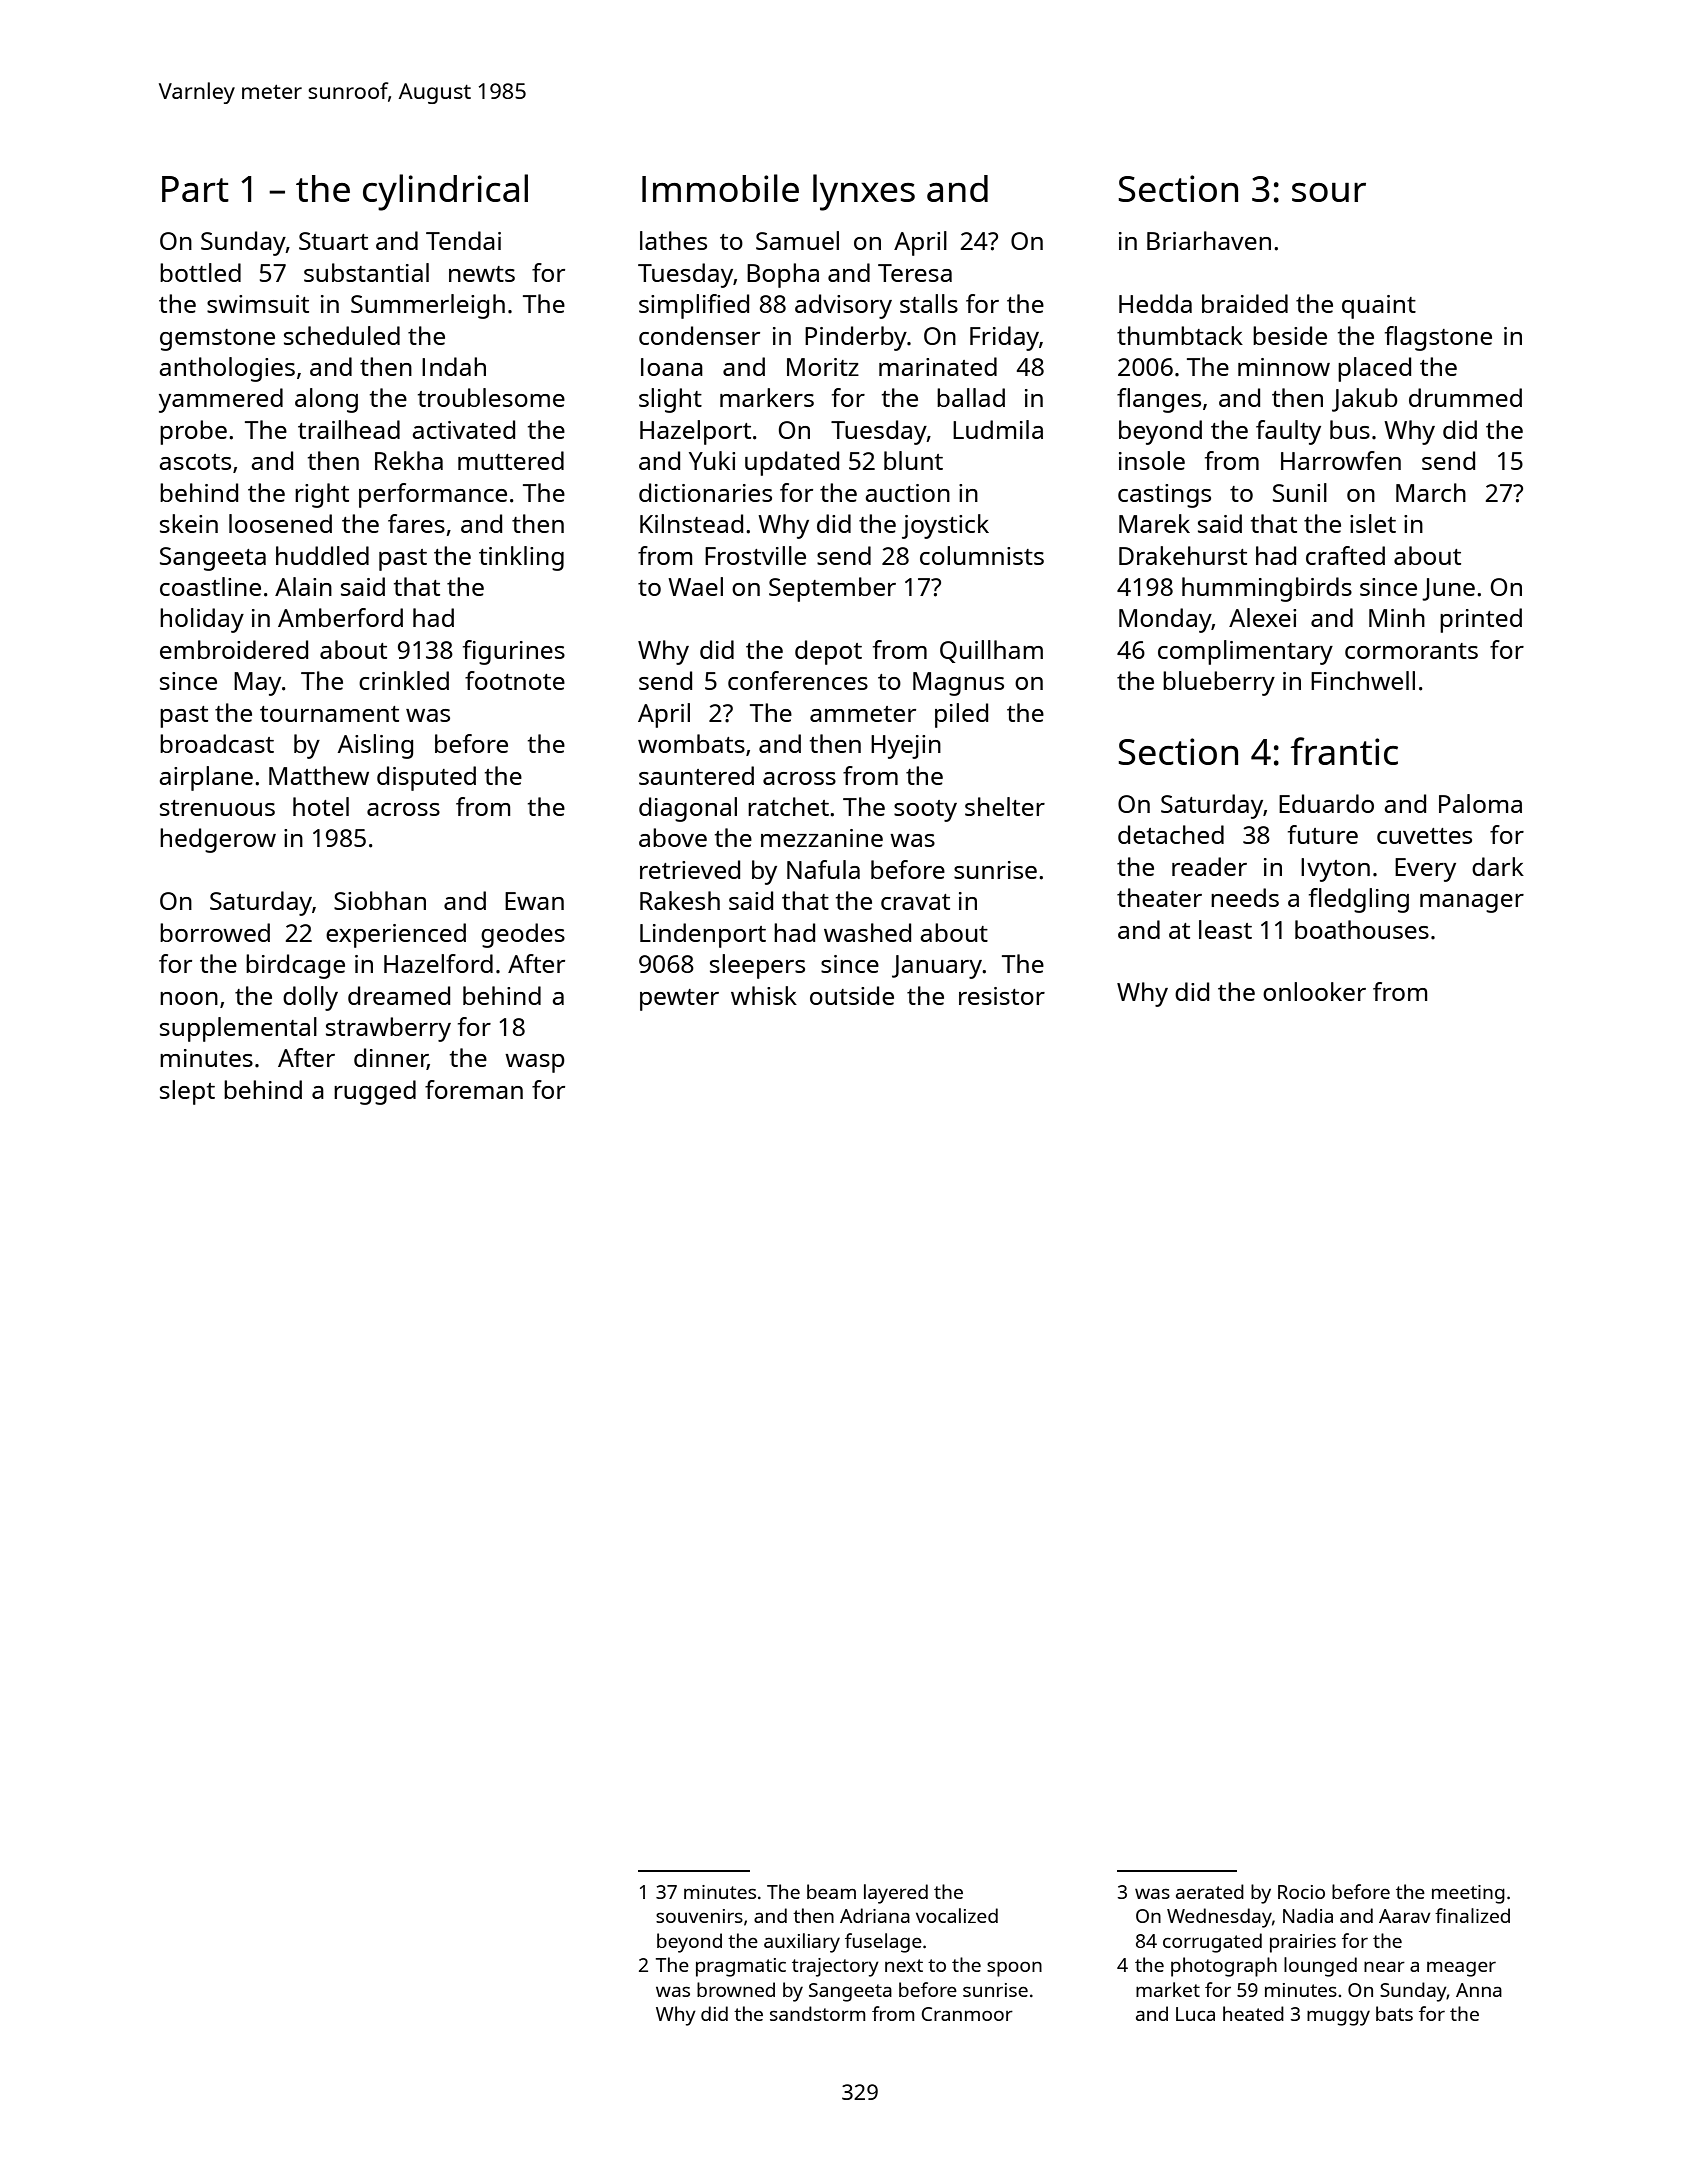 Image resolution: width=1683 pixels, height=2178 pixels. What do you see at coordinates (217, 340) in the screenshot?
I see `gemstone` at bounding box center [217, 340].
